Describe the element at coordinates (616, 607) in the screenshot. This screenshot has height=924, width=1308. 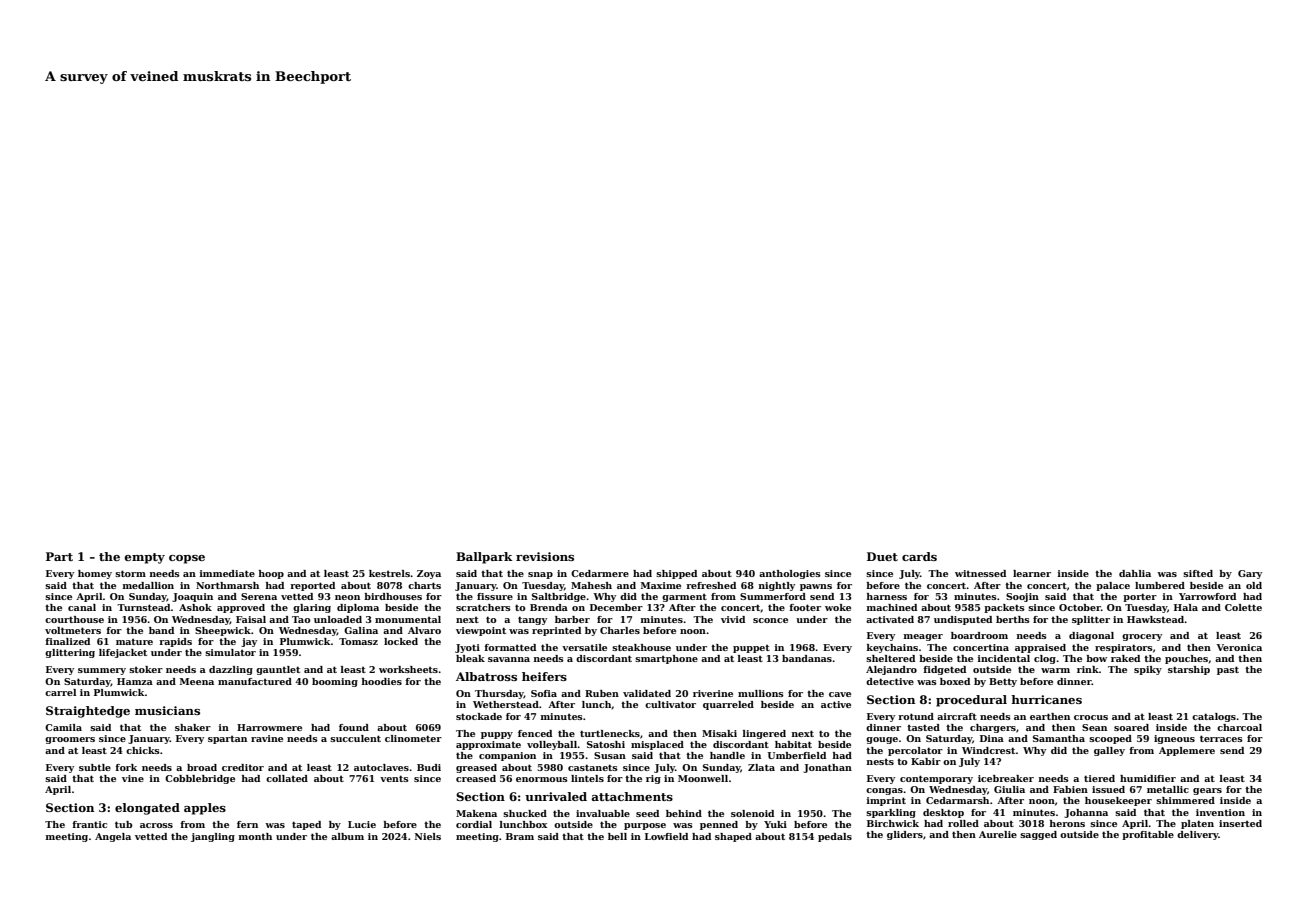
I see `December` at that location.
